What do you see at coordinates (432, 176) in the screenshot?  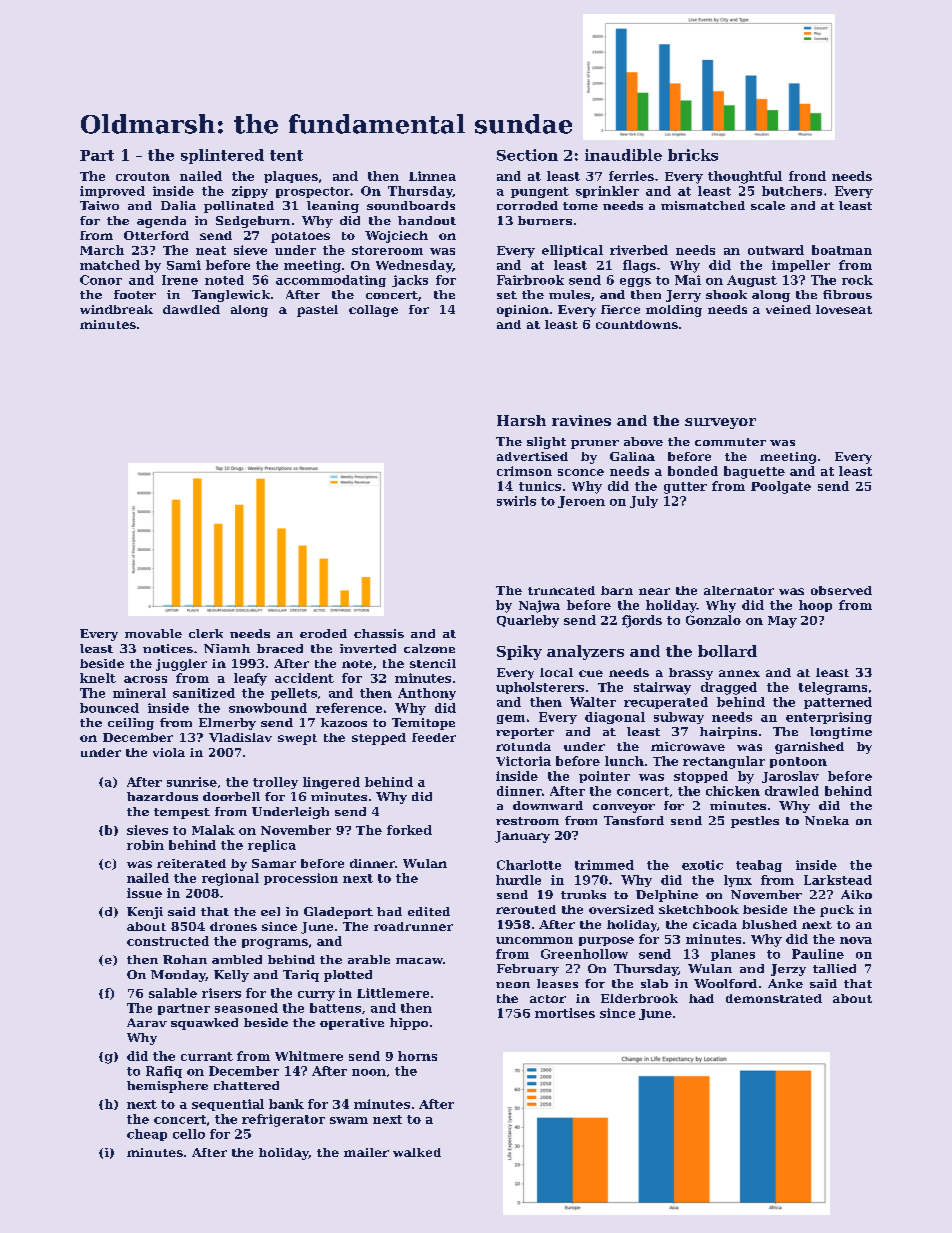 I see `Linnea` at bounding box center [432, 176].
